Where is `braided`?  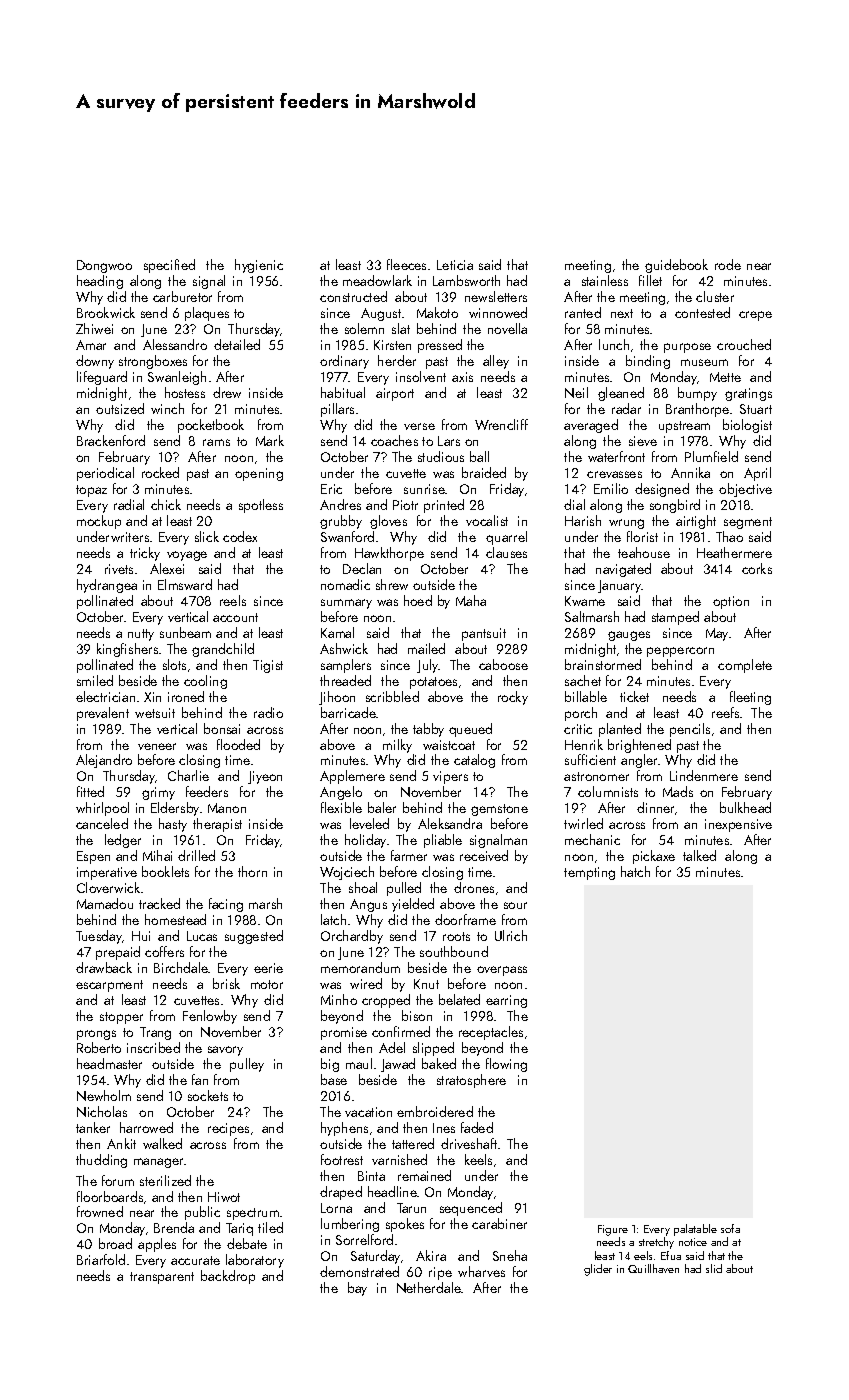 braided is located at coordinates (484, 472).
